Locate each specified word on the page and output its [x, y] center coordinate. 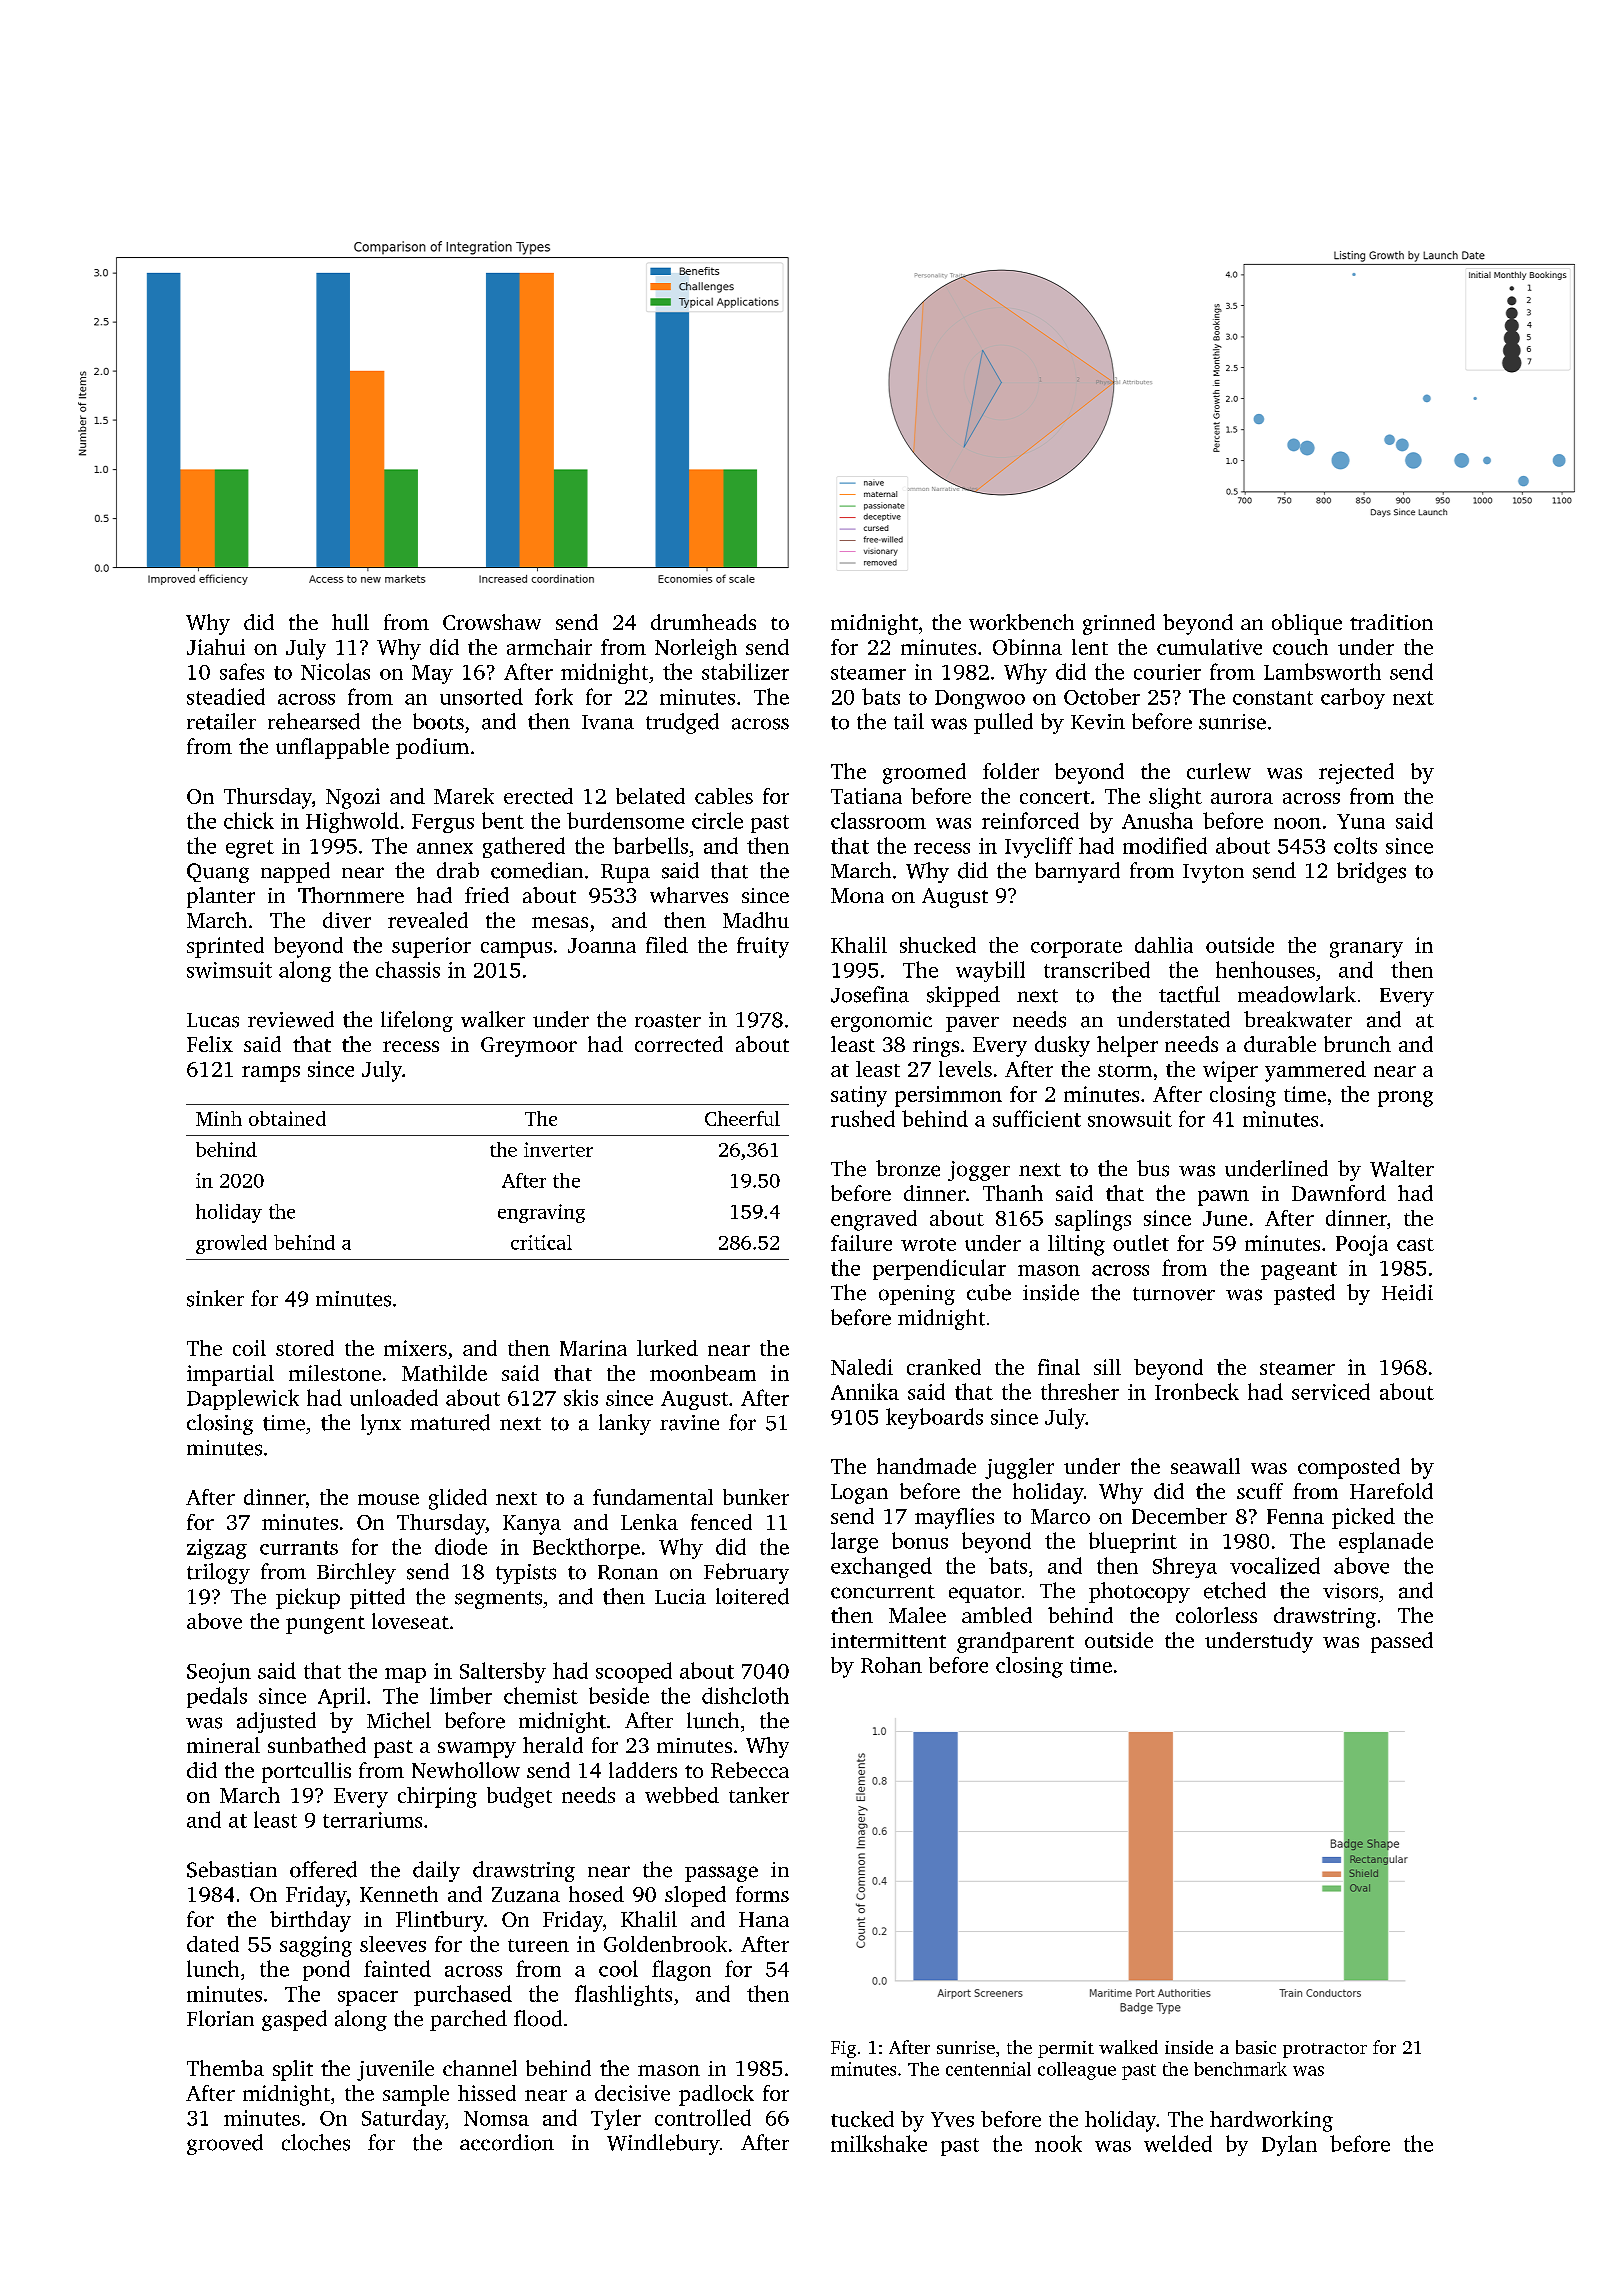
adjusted [276, 1722]
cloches [316, 2142]
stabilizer [745, 671]
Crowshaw [492, 622]
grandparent [1015, 1642]
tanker [759, 1795]
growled [231, 1244]
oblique [1307, 624]
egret [250, 849]
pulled [1003, 723]
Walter [1402, 1168]
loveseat [410, 1621]
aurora [1242, 798]
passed [1402, 1642]
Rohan [891, 1665]
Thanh [1013, 1193]
